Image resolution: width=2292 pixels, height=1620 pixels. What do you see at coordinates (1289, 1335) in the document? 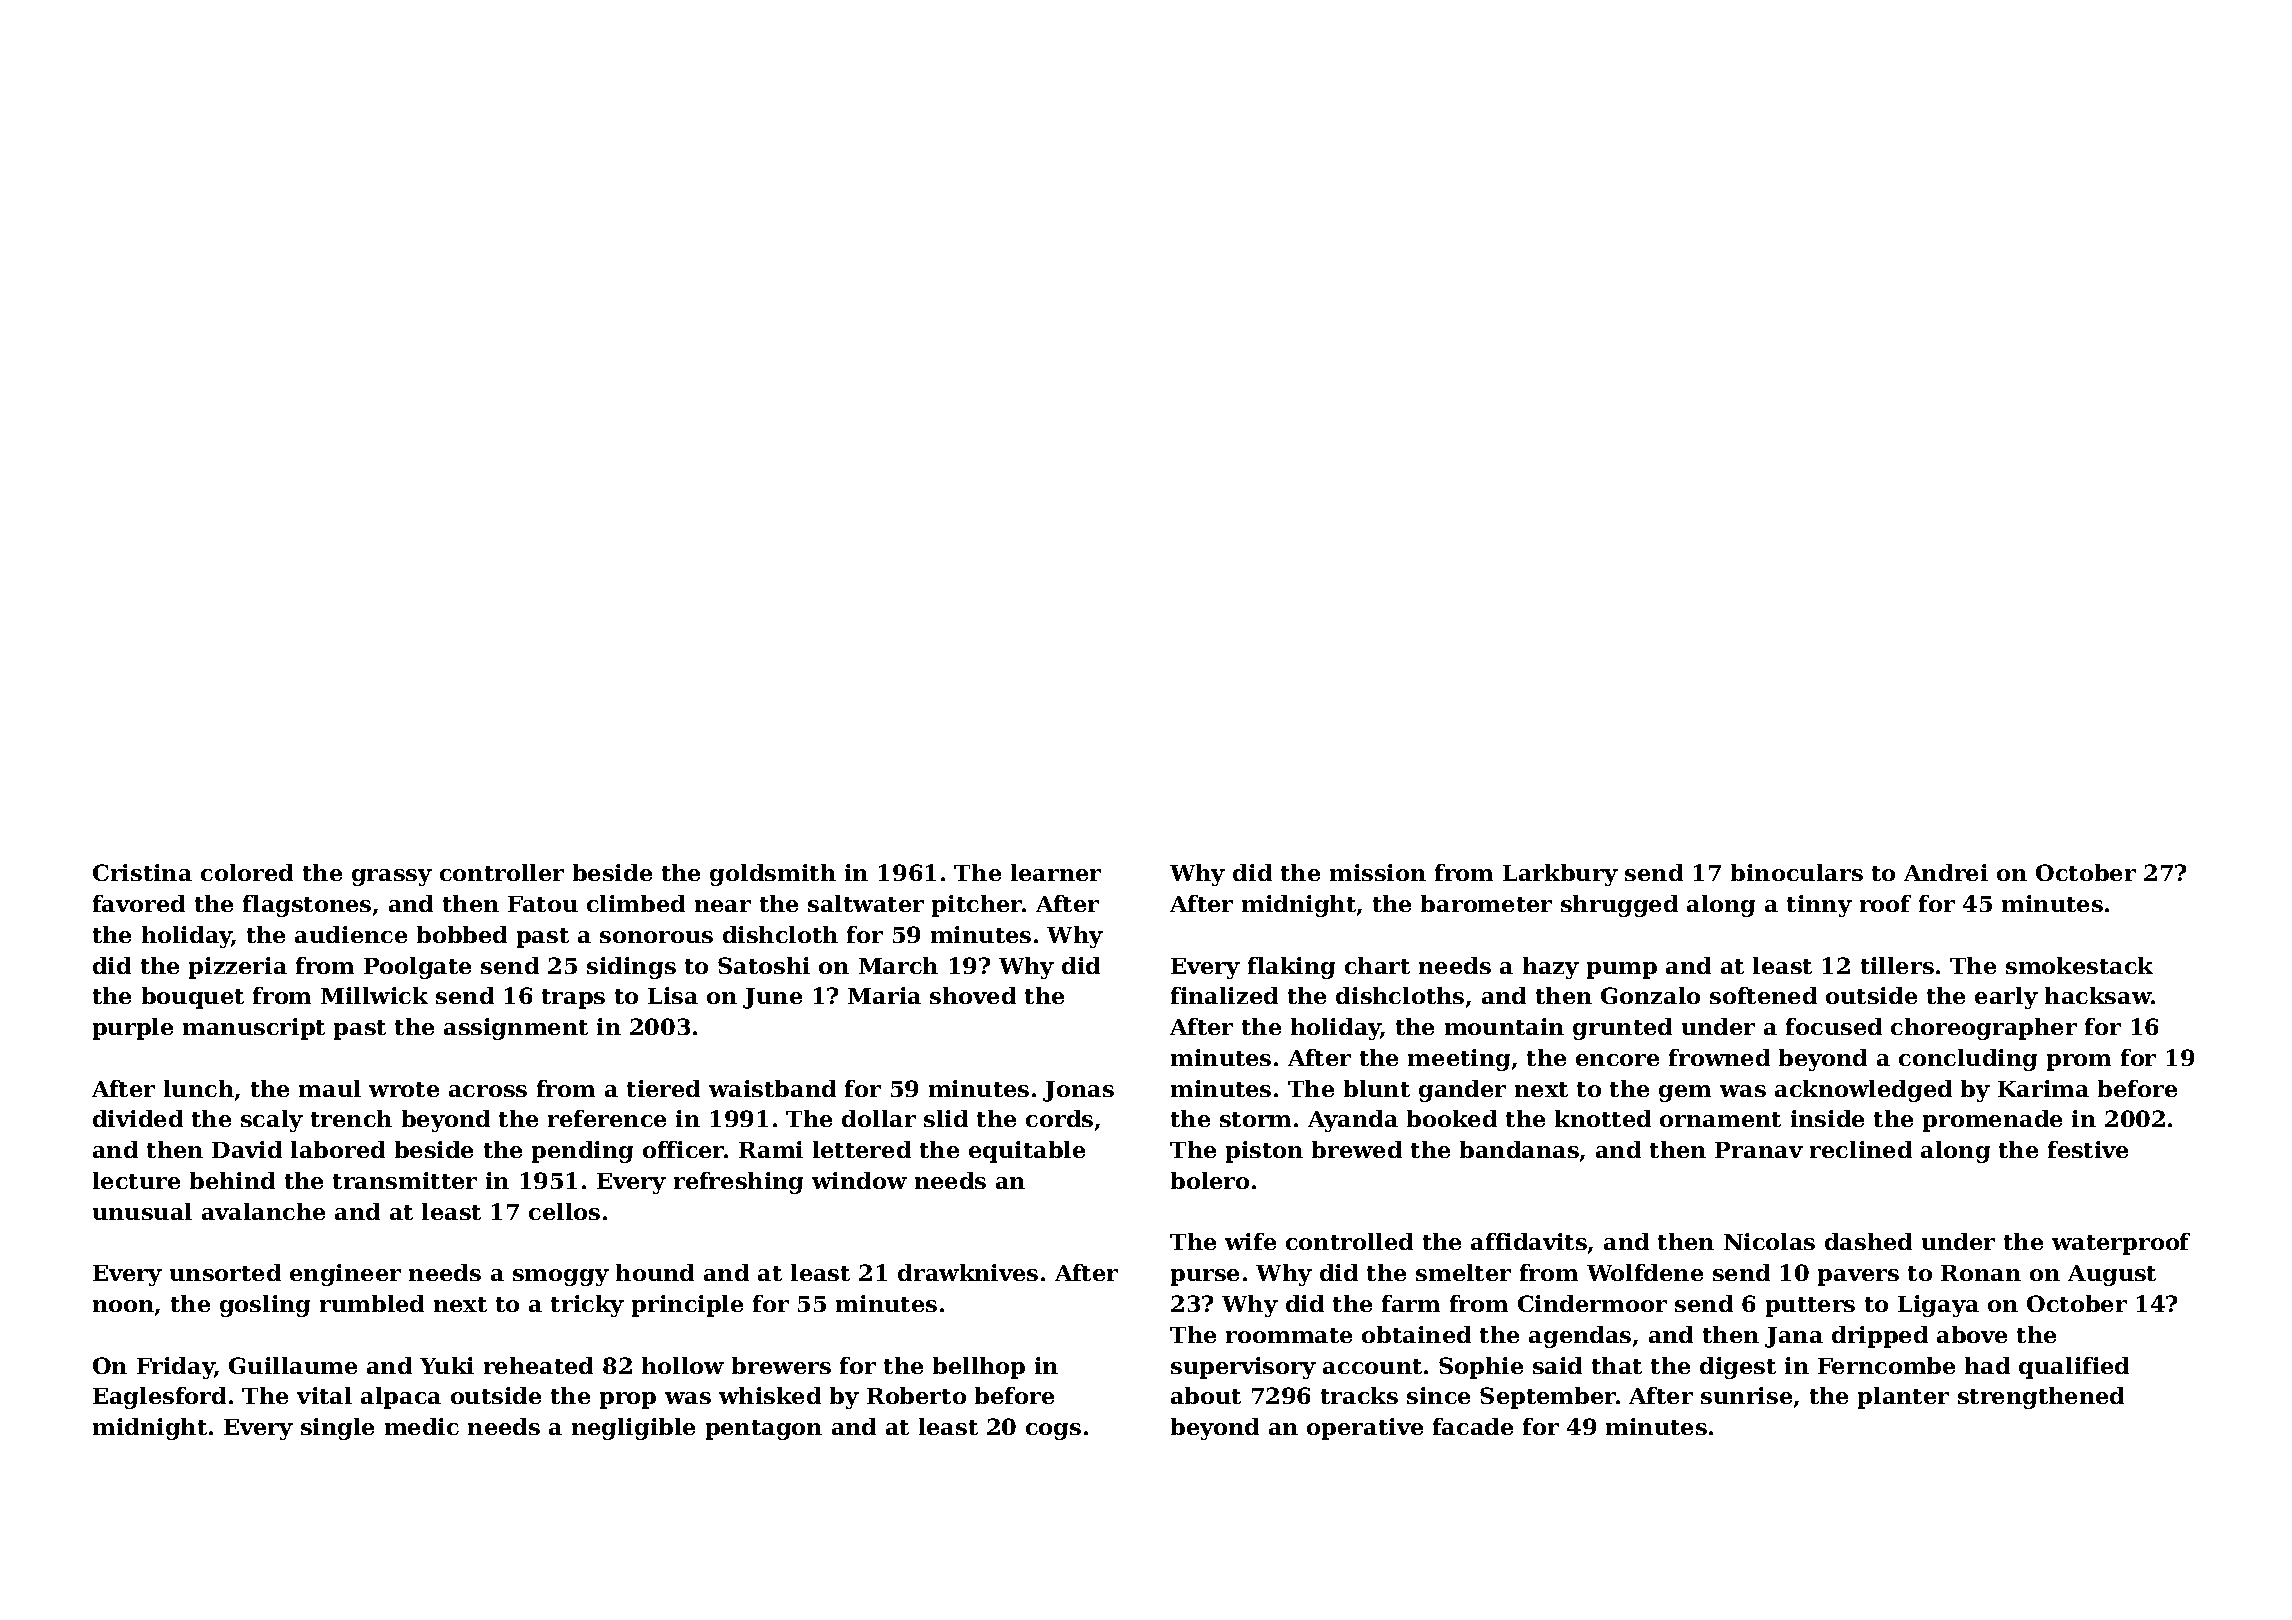
I see `roommate` at bounding box center [1289, 1335].
